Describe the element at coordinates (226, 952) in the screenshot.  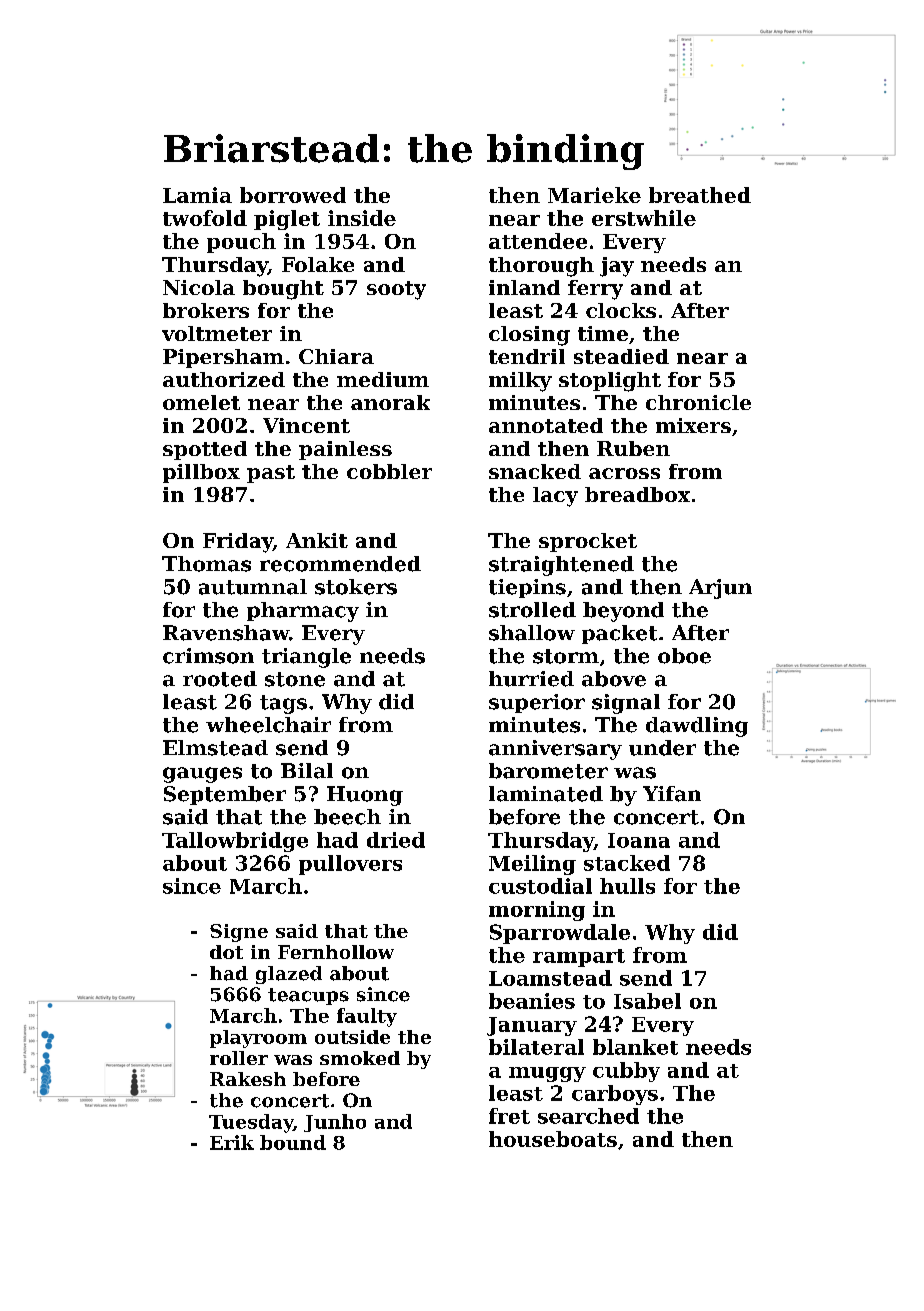
I see `dot` at that location.
